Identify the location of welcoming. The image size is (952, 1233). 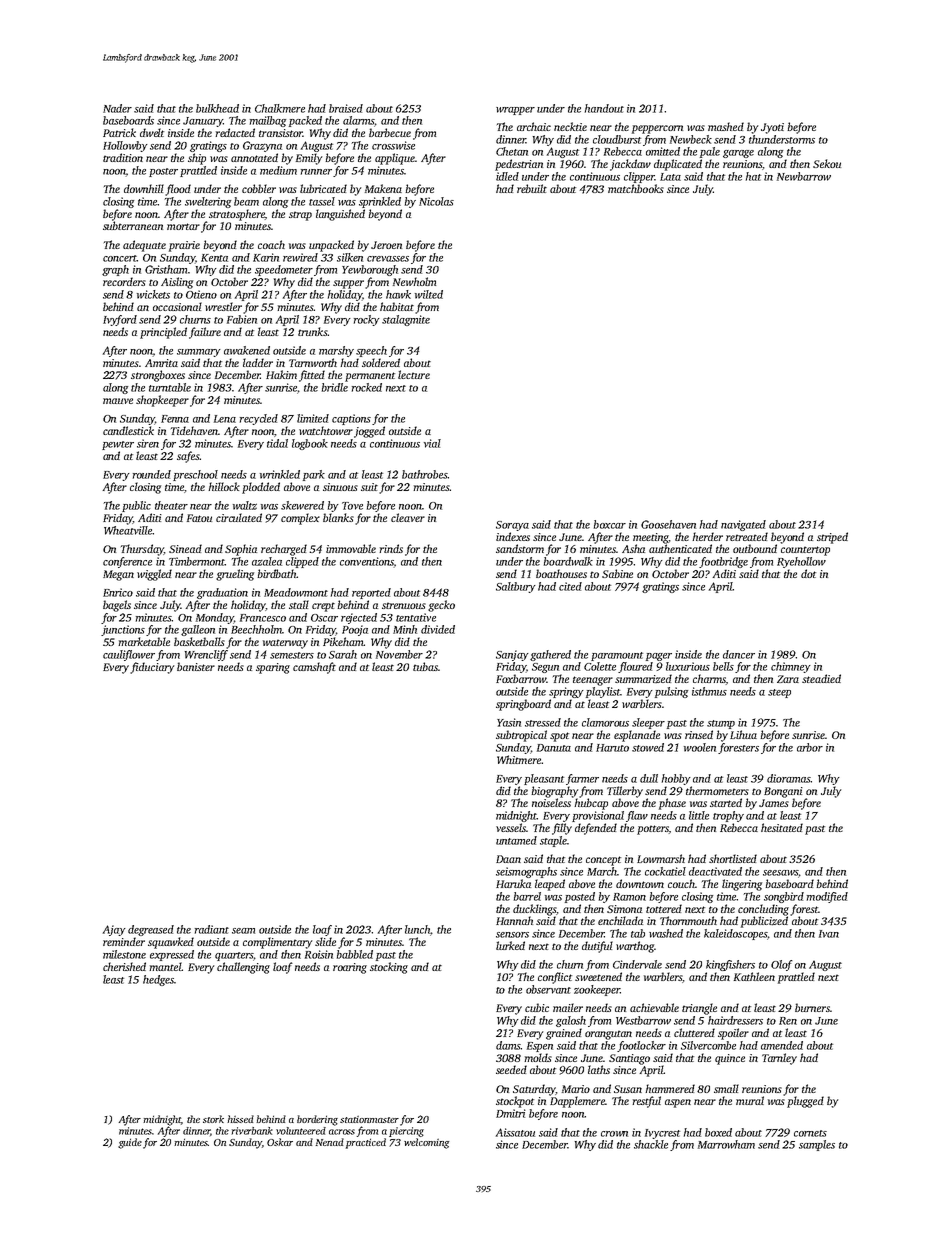
(426, 1143).
